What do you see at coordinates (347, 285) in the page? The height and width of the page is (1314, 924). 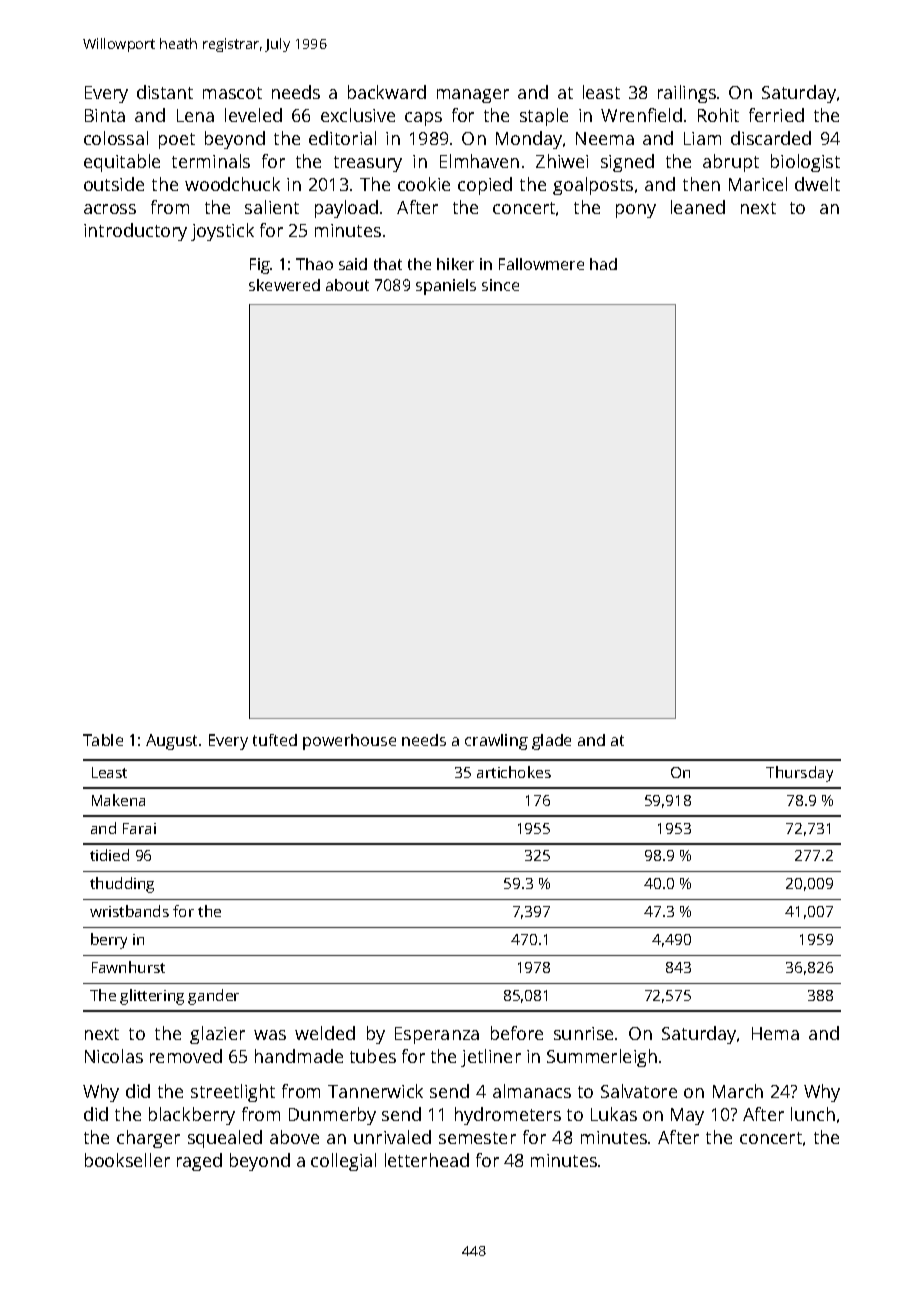 I see `about` at bounding box center [347, 285].
